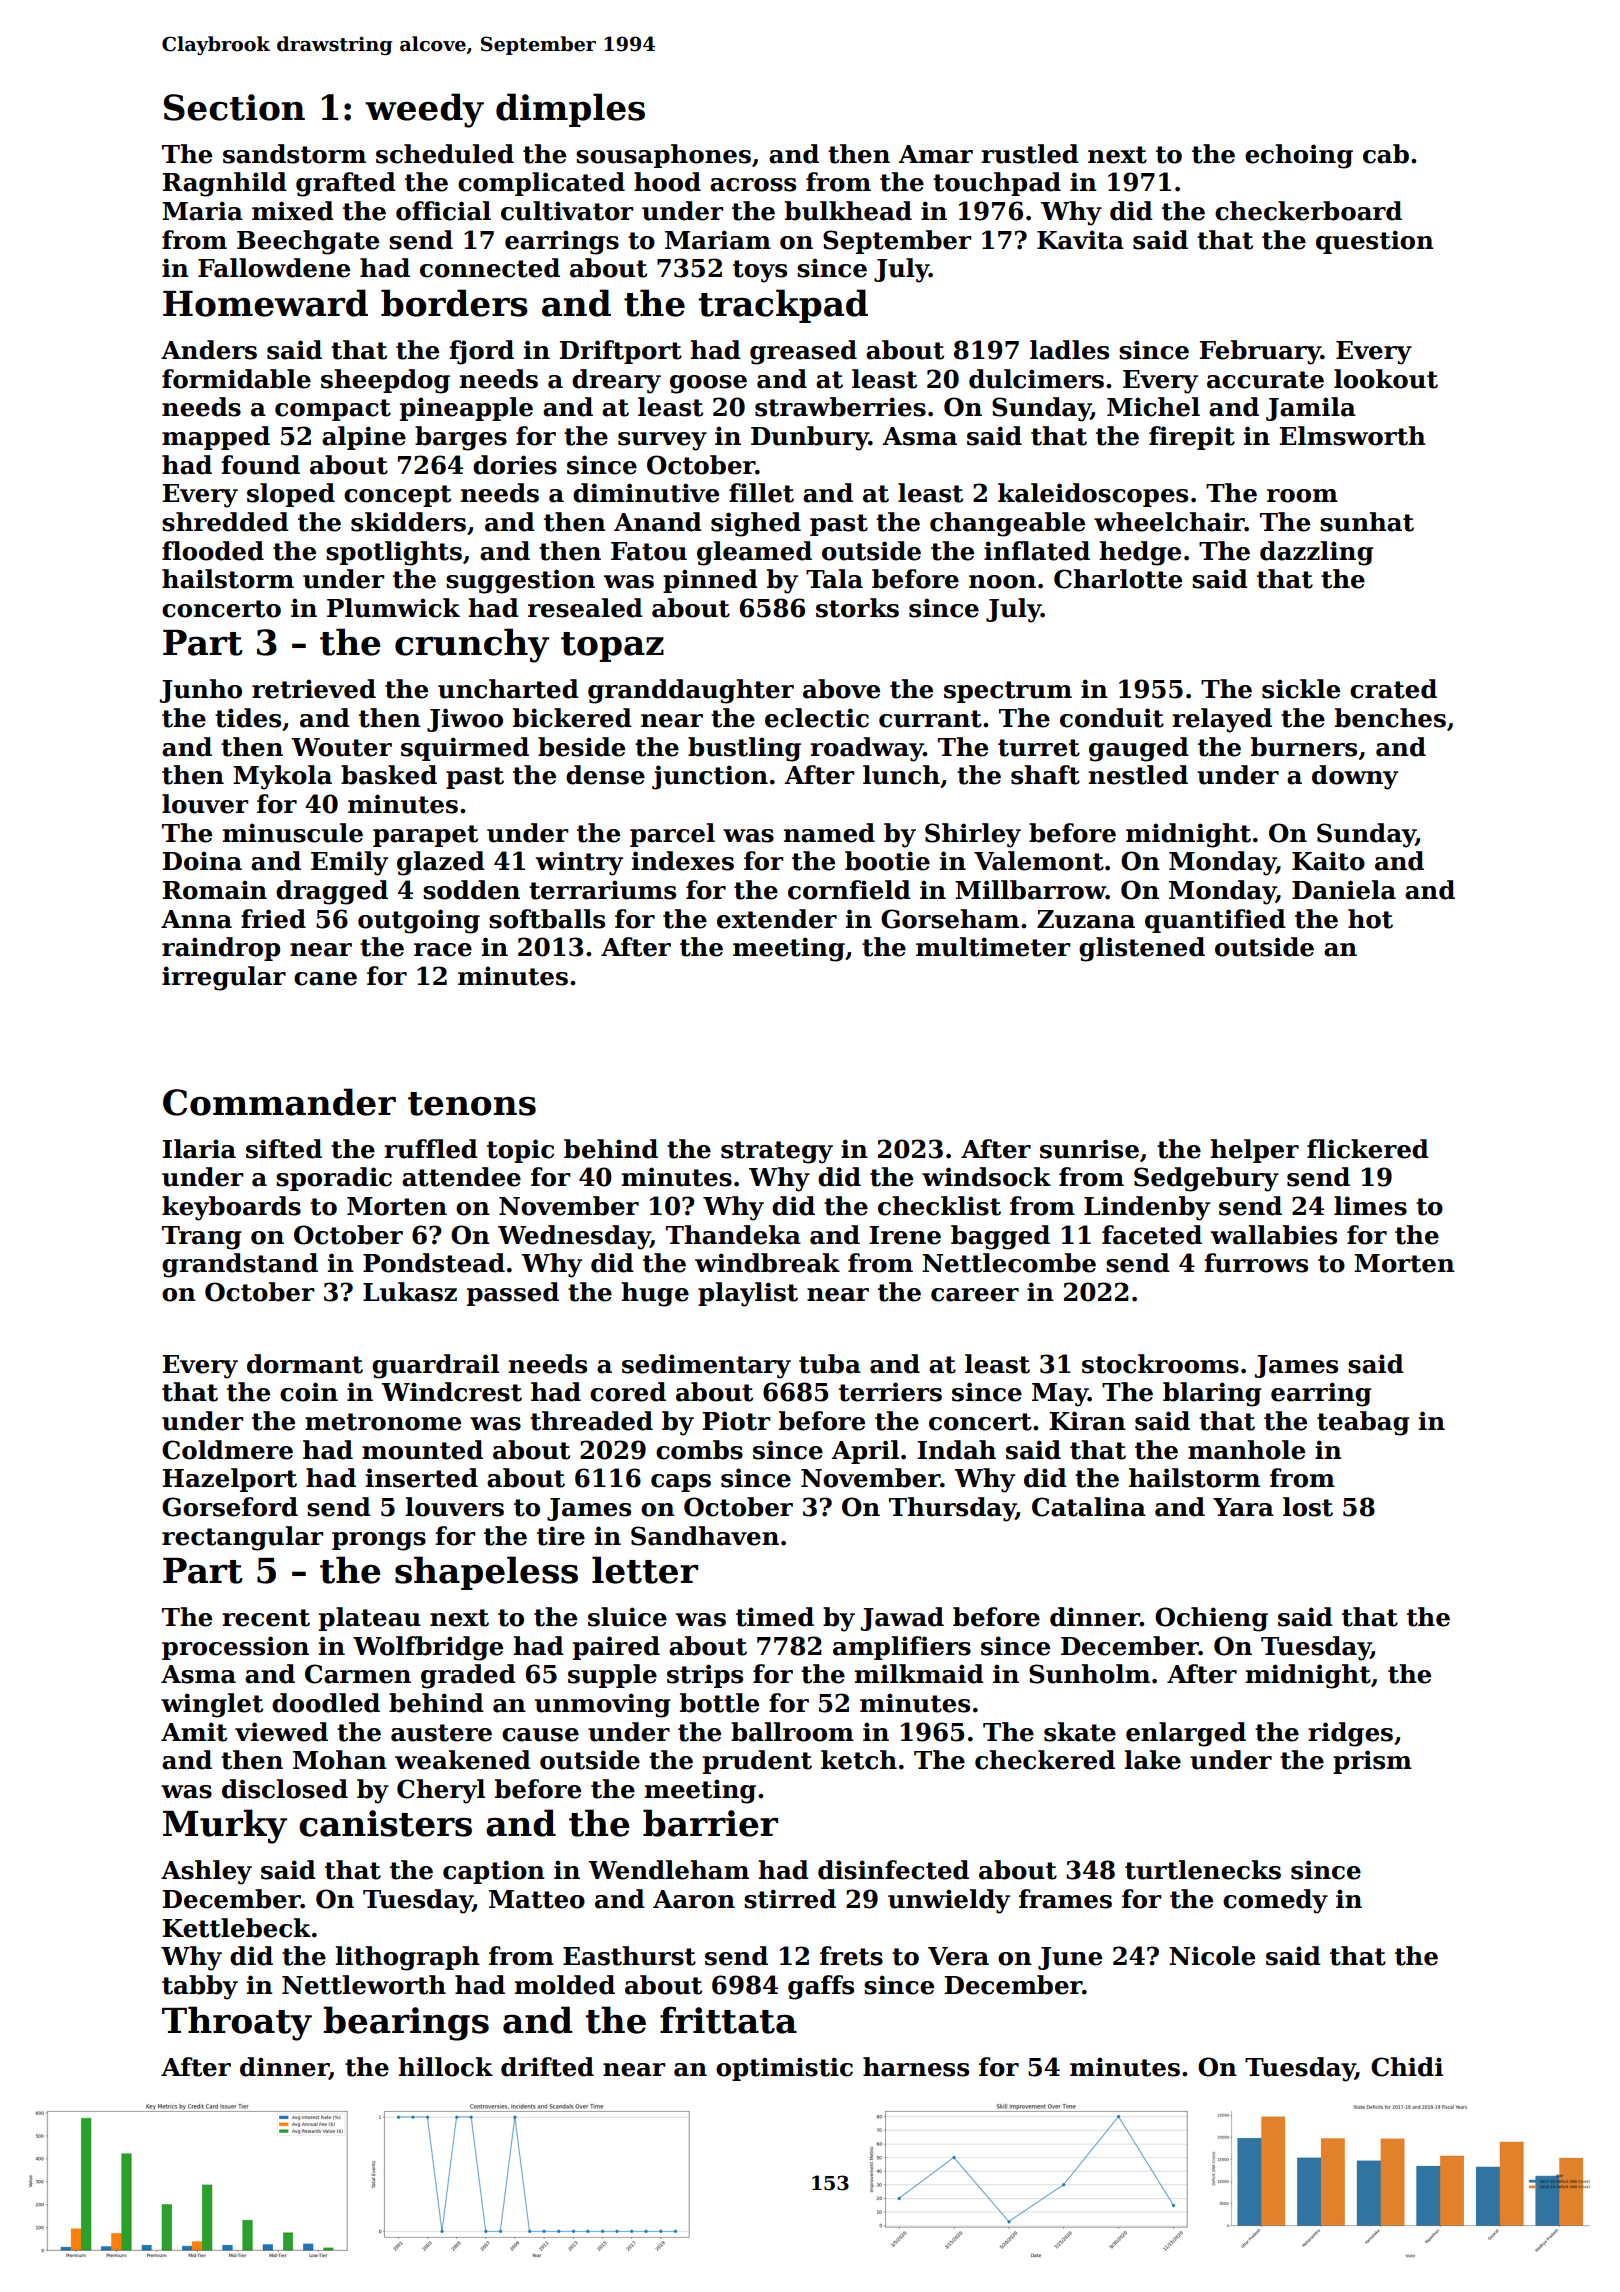 This image has width=1620, height=2292. Describe the element at coordinates (1301, 689) in the image. I see `sickle` at that location.
